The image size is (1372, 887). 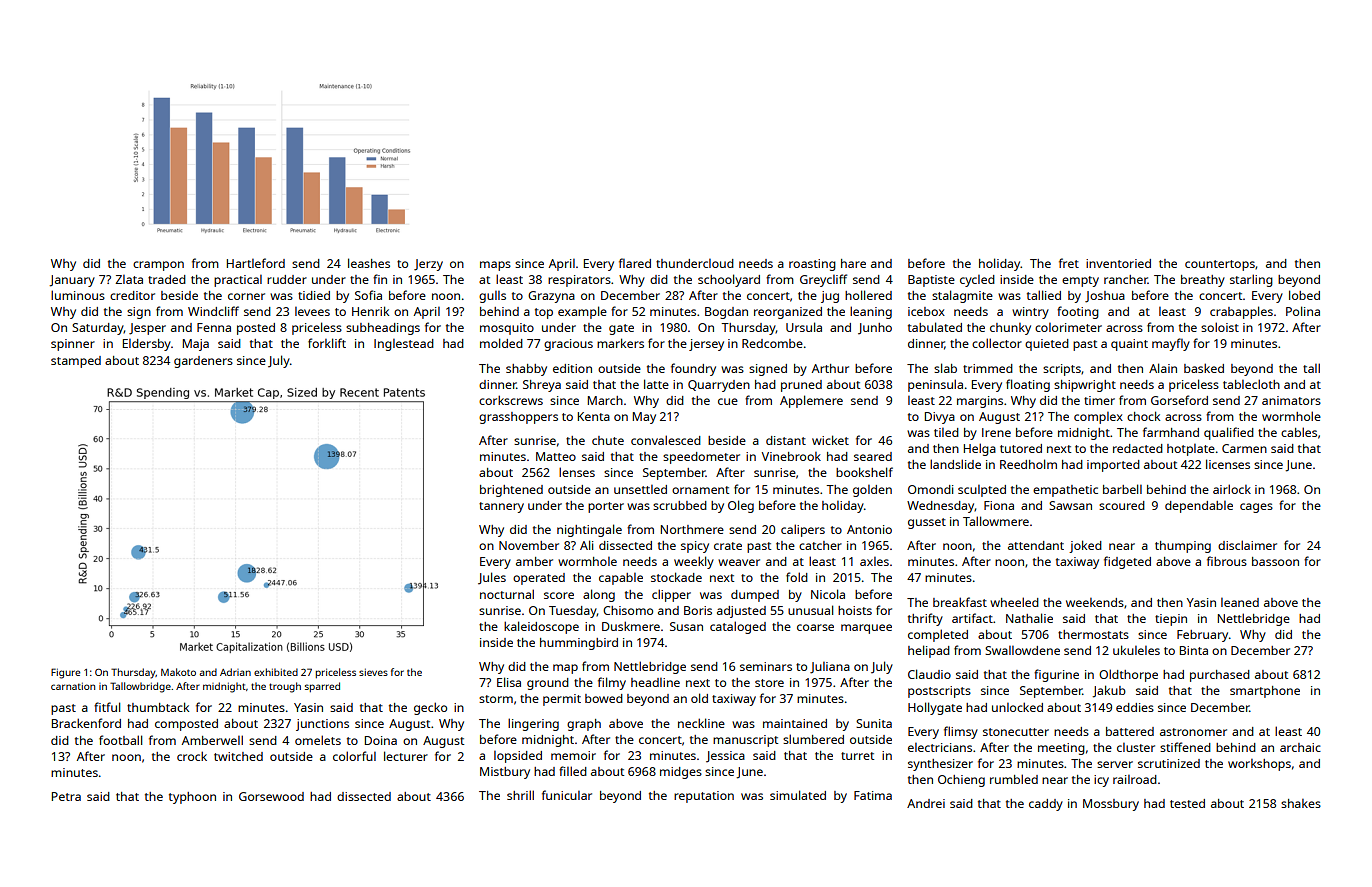 I want to click on sieves, so click(x=373, y=672).
